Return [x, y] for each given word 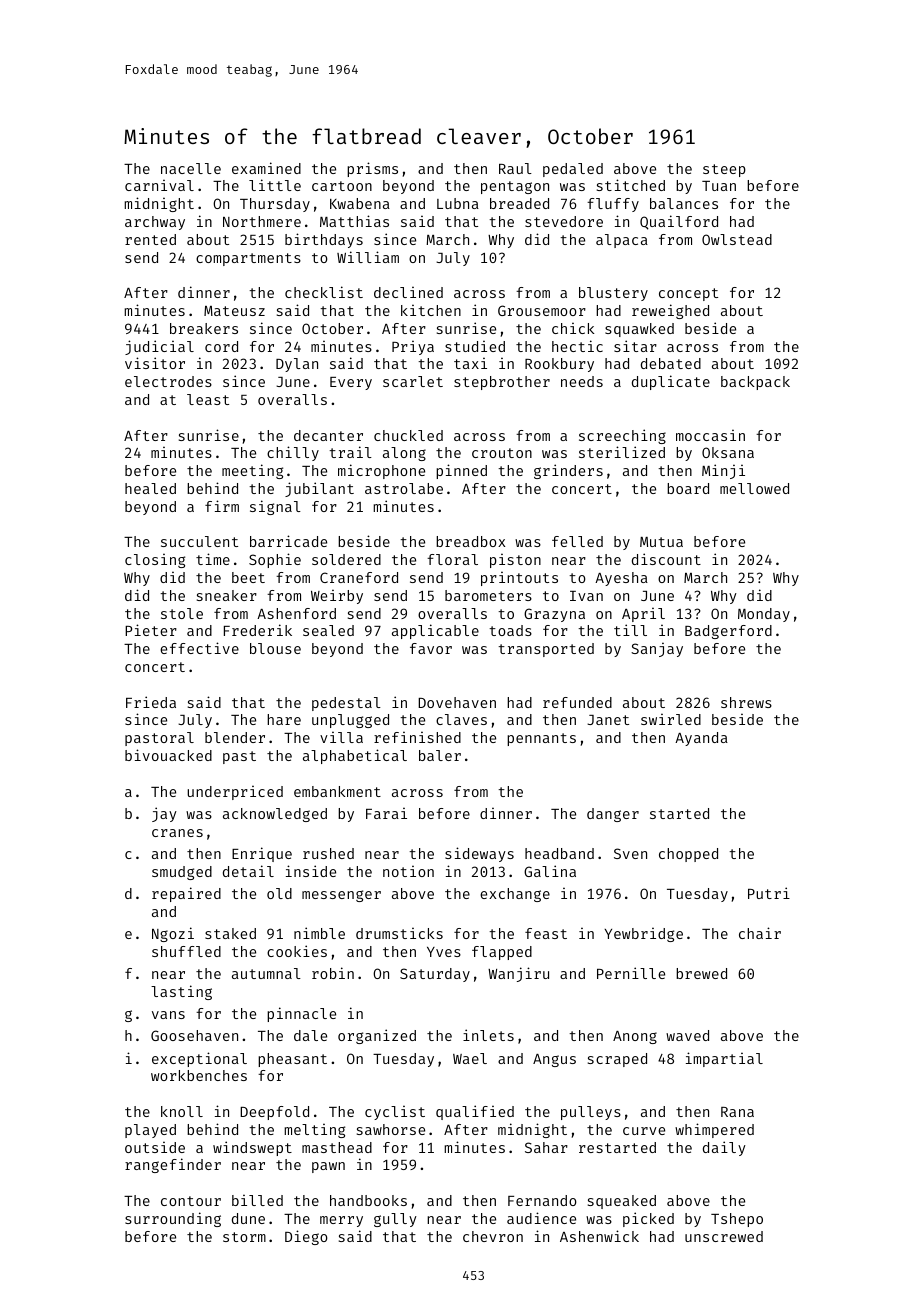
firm [222, 506]
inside [311, 871]
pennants [541, 739]
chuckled [408, 435]
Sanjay [657, 649]
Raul [515, 168]
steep [724, 170]
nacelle [191, 168]
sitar [635, 346]
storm [244, 1237]
